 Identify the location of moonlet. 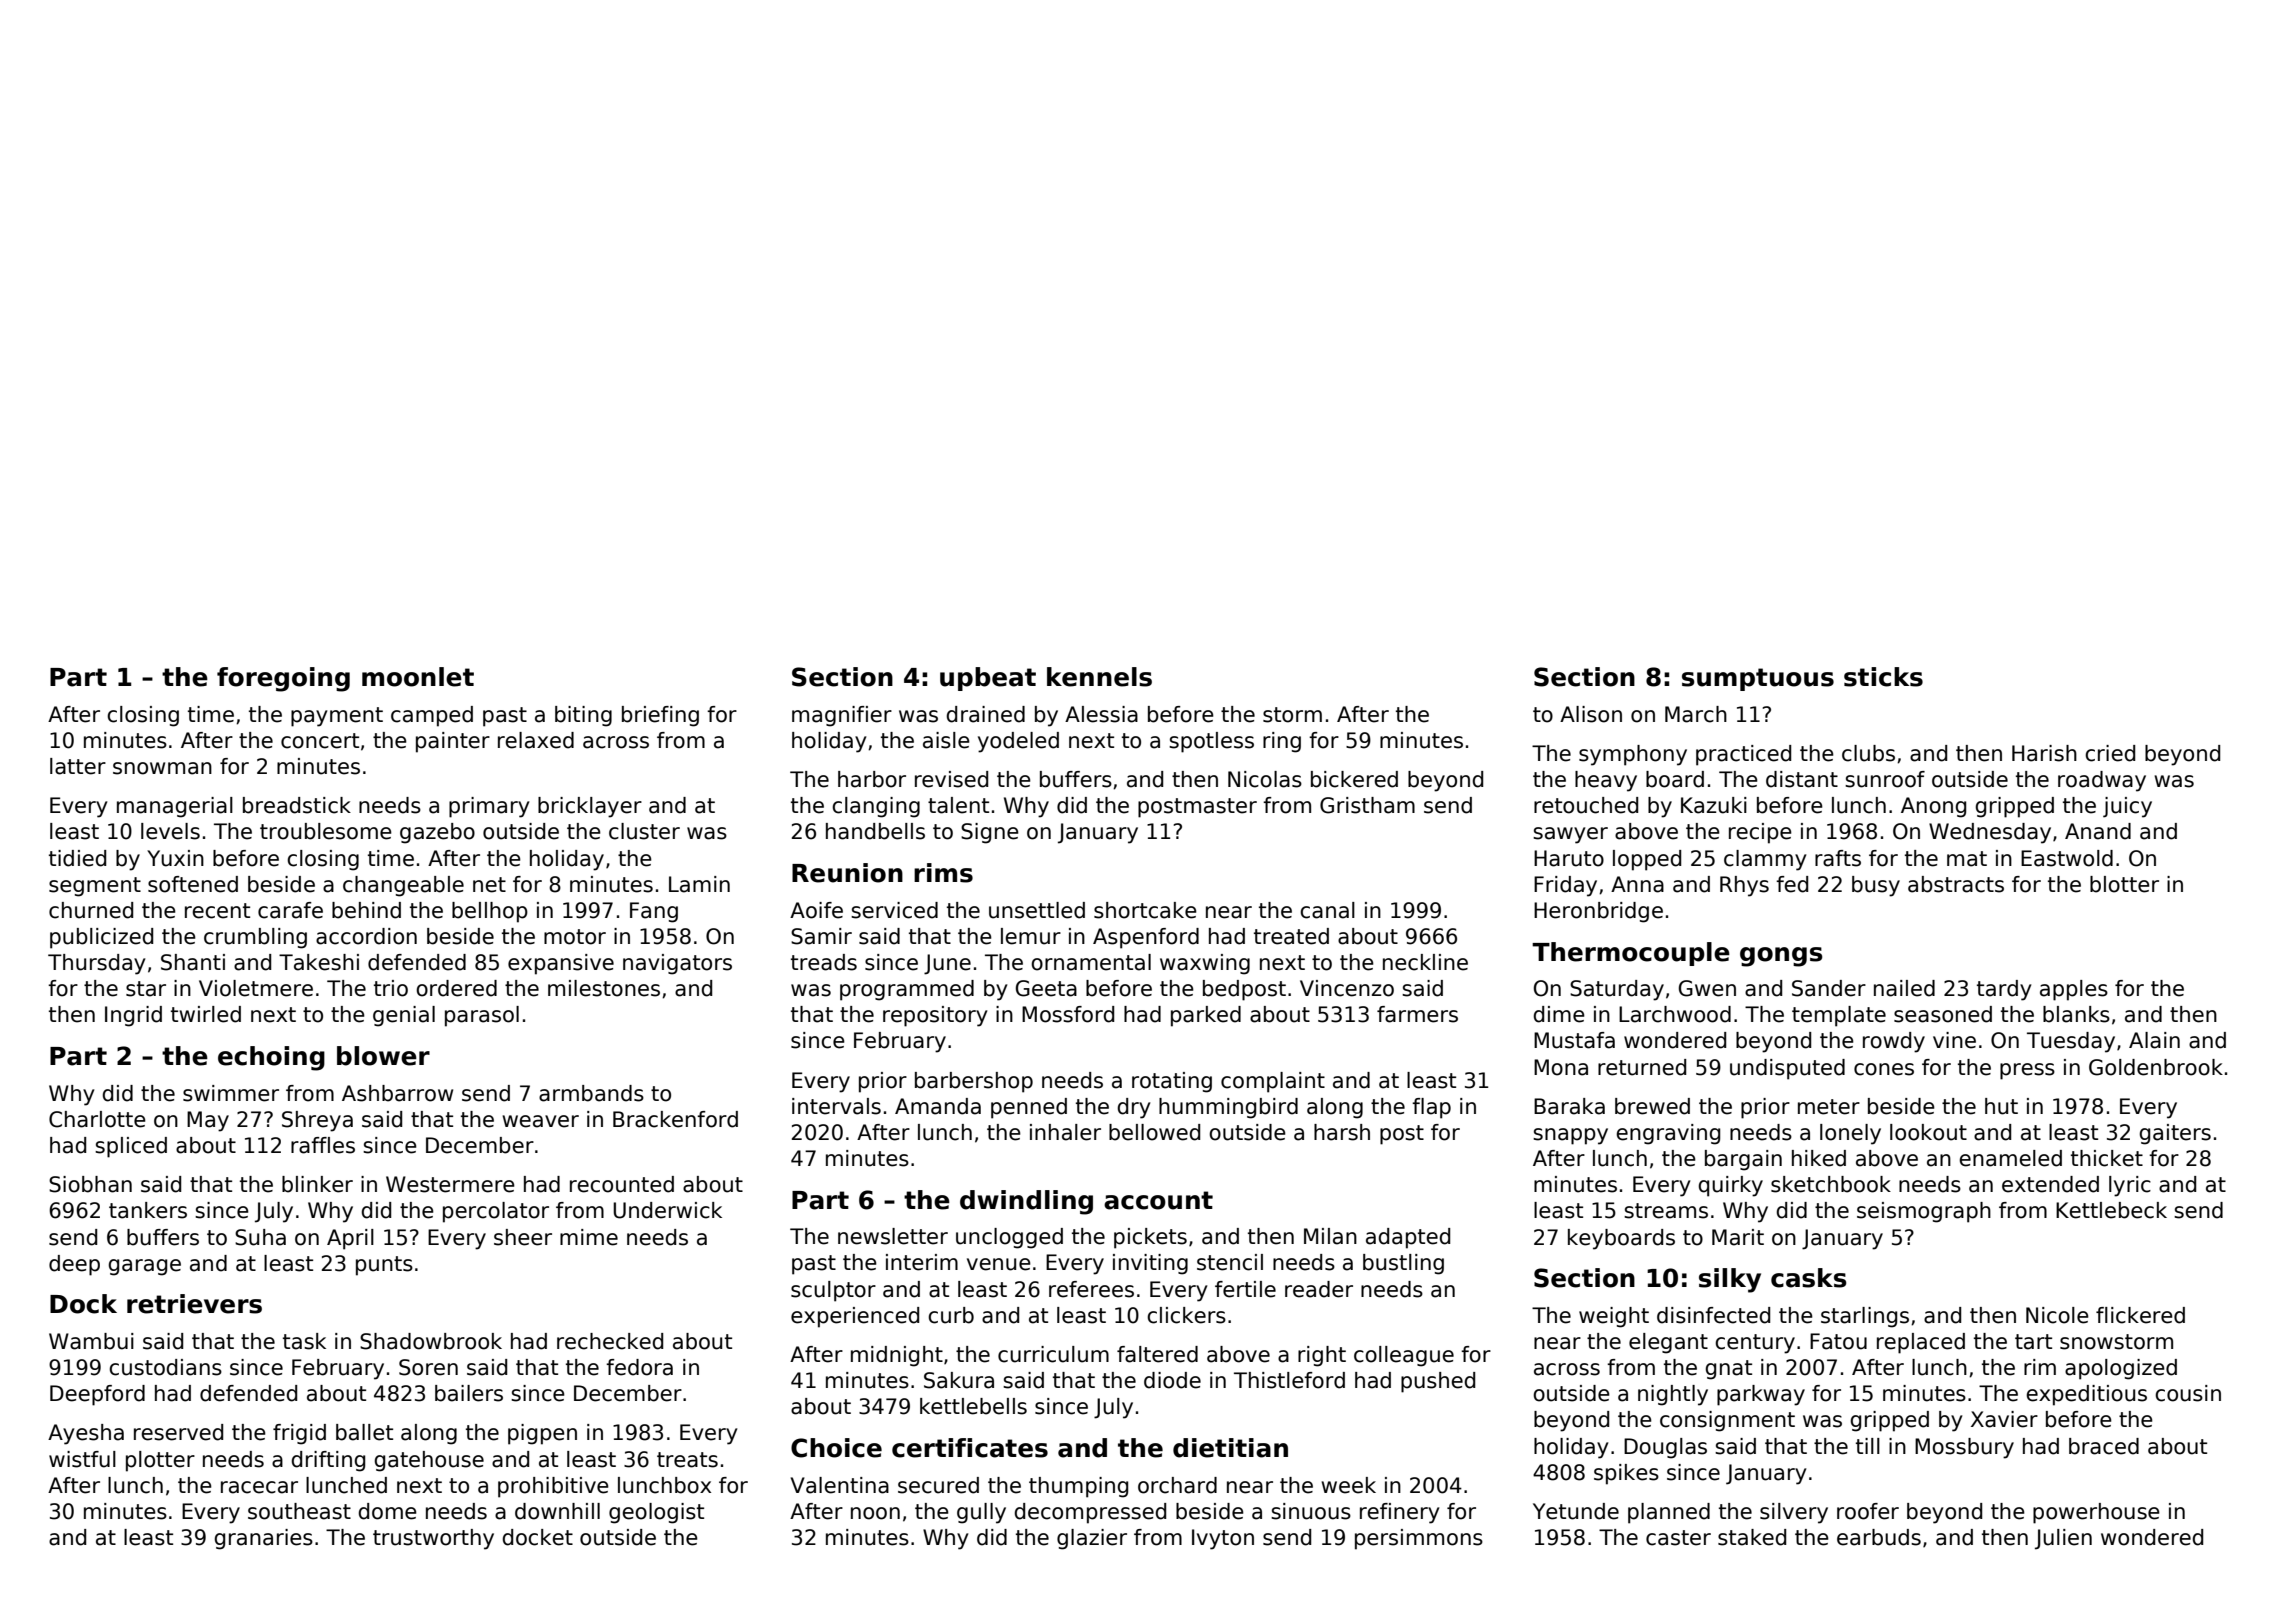
(418, 677).
